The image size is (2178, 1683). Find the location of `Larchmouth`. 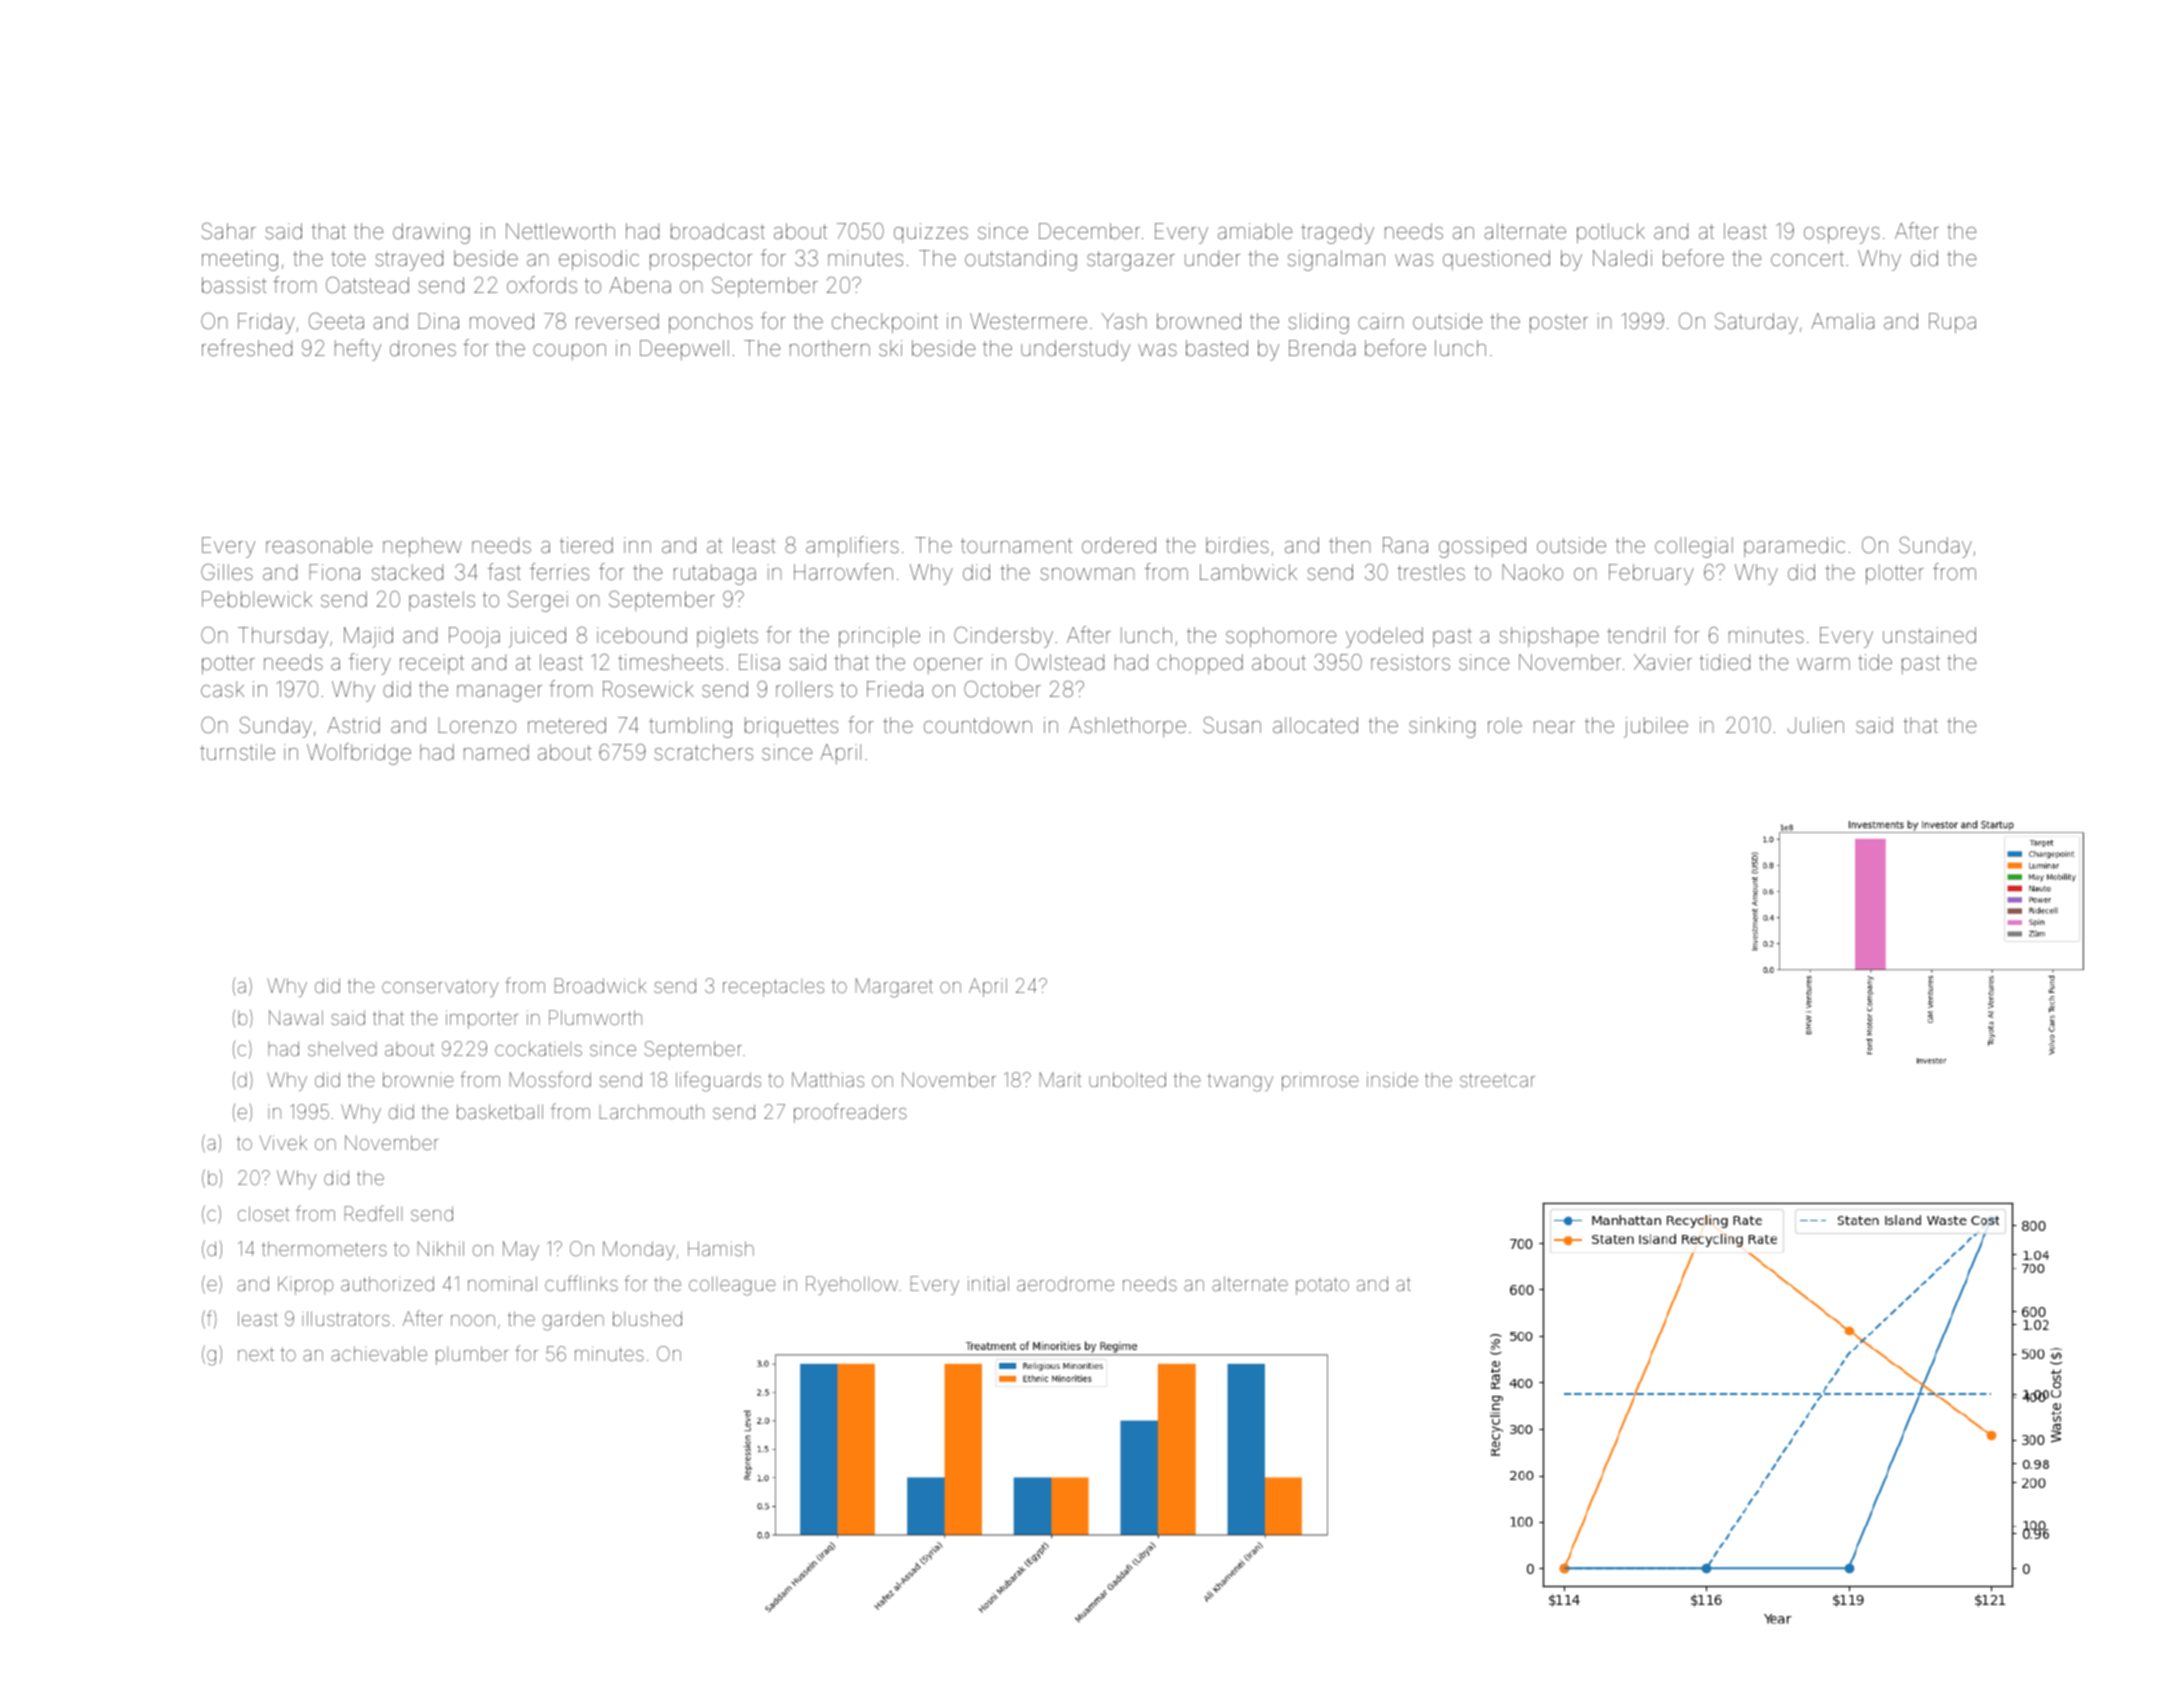

Larchmouth is located at coordinates (652, 1111).
